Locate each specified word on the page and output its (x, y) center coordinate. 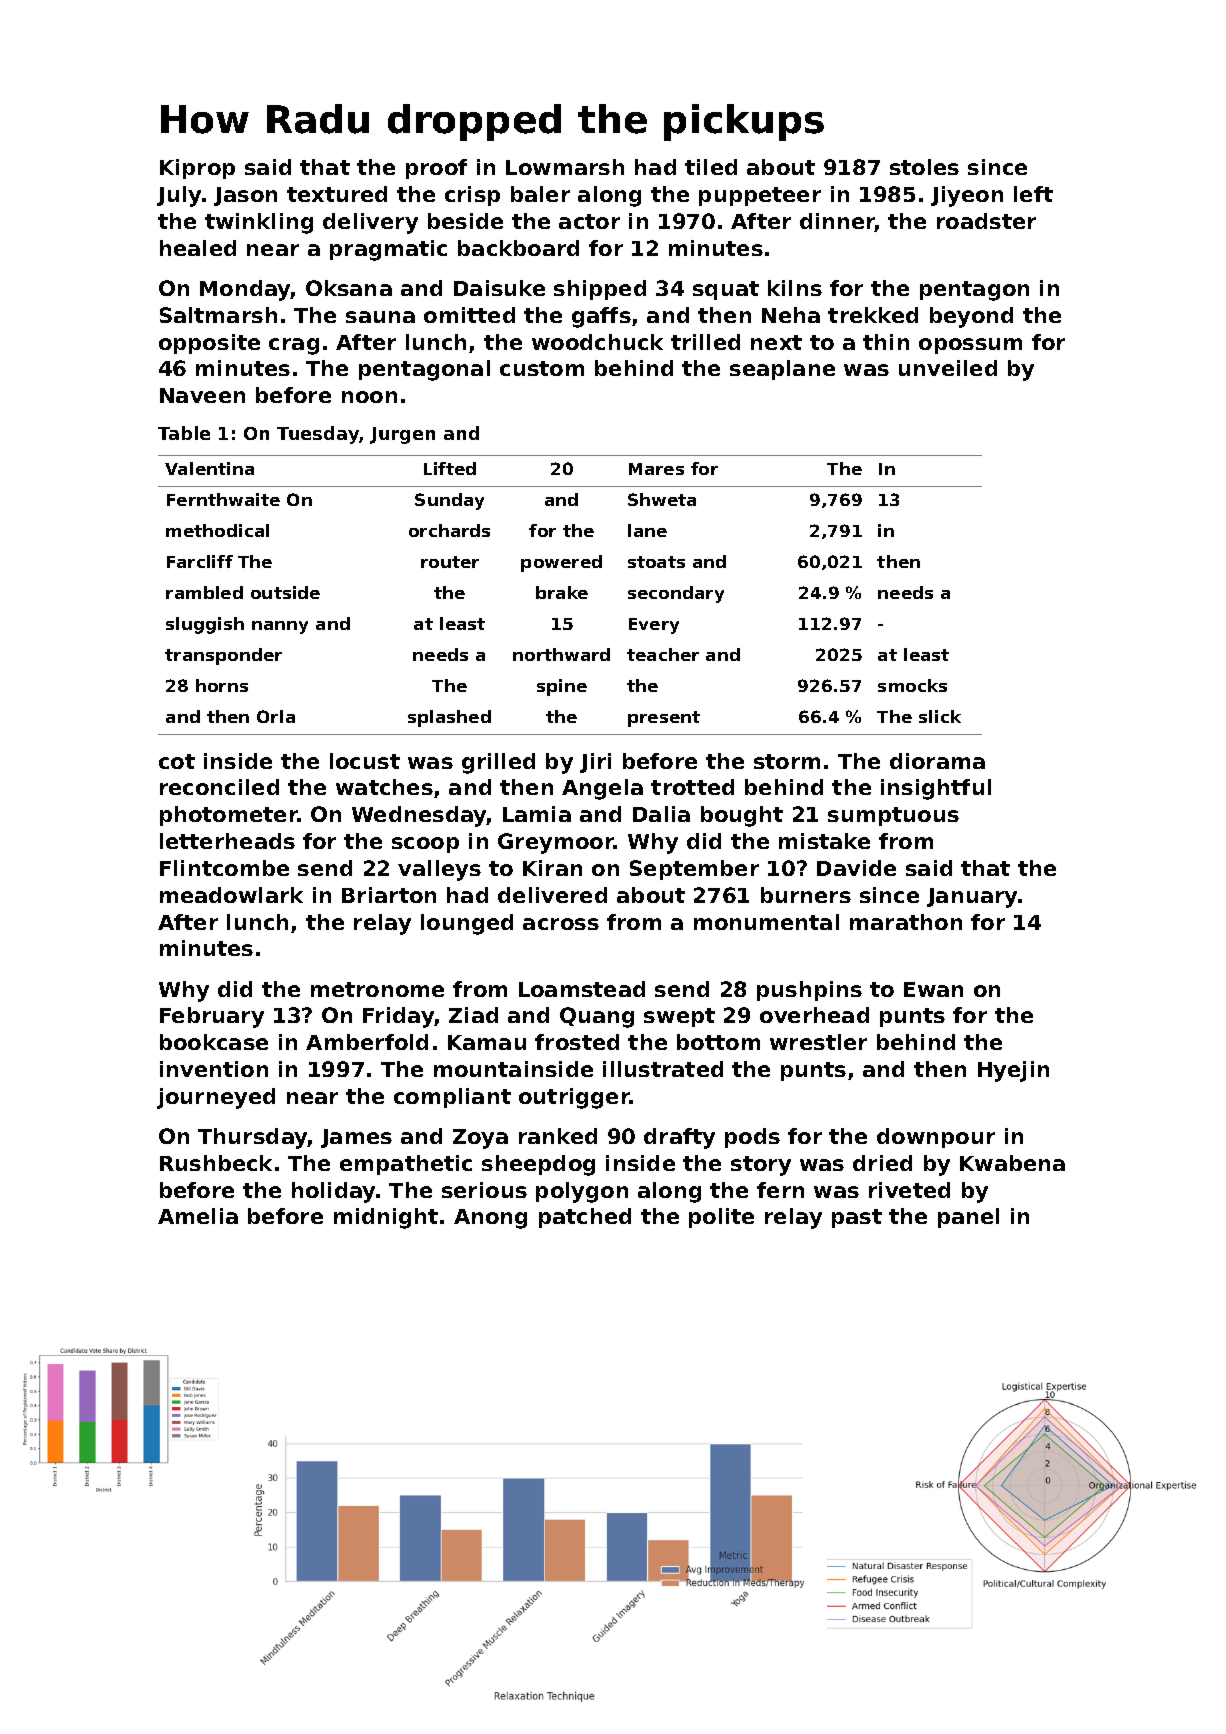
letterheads (227, 841)
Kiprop (197, 169)
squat (726, 290)
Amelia (198, 1216)
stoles (924, 167)
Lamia (537, 814)
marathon (906, 922)
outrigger (574, 1098)
